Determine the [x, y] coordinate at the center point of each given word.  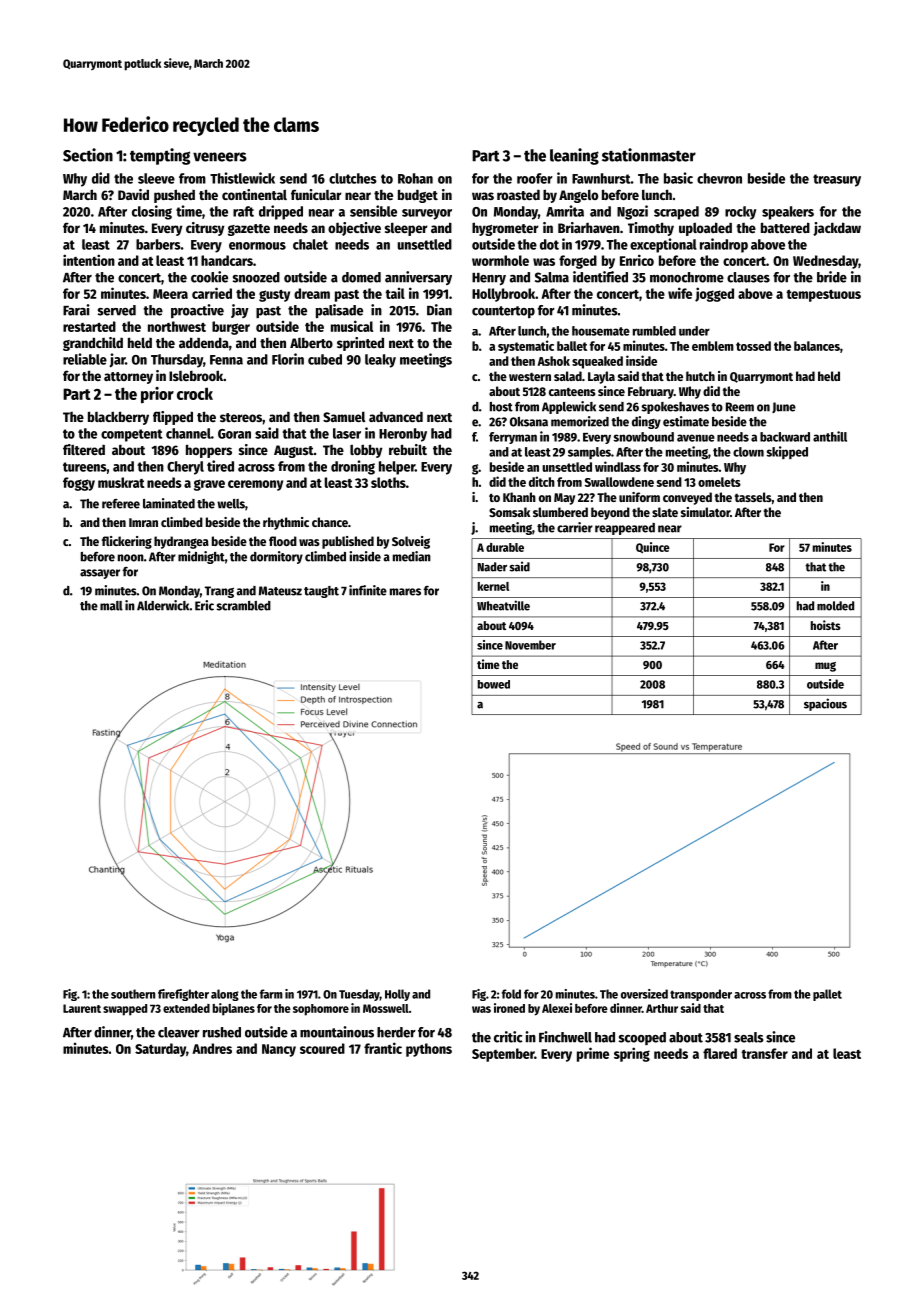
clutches [353, 178]
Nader [492, 567]
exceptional [663, 245]
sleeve [156, 178]
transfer [764, 1053]
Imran [143, 522]
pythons [429, 1050]
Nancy [279, 1050]
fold [511, 994]
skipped [787, 452]
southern [133, 994]
